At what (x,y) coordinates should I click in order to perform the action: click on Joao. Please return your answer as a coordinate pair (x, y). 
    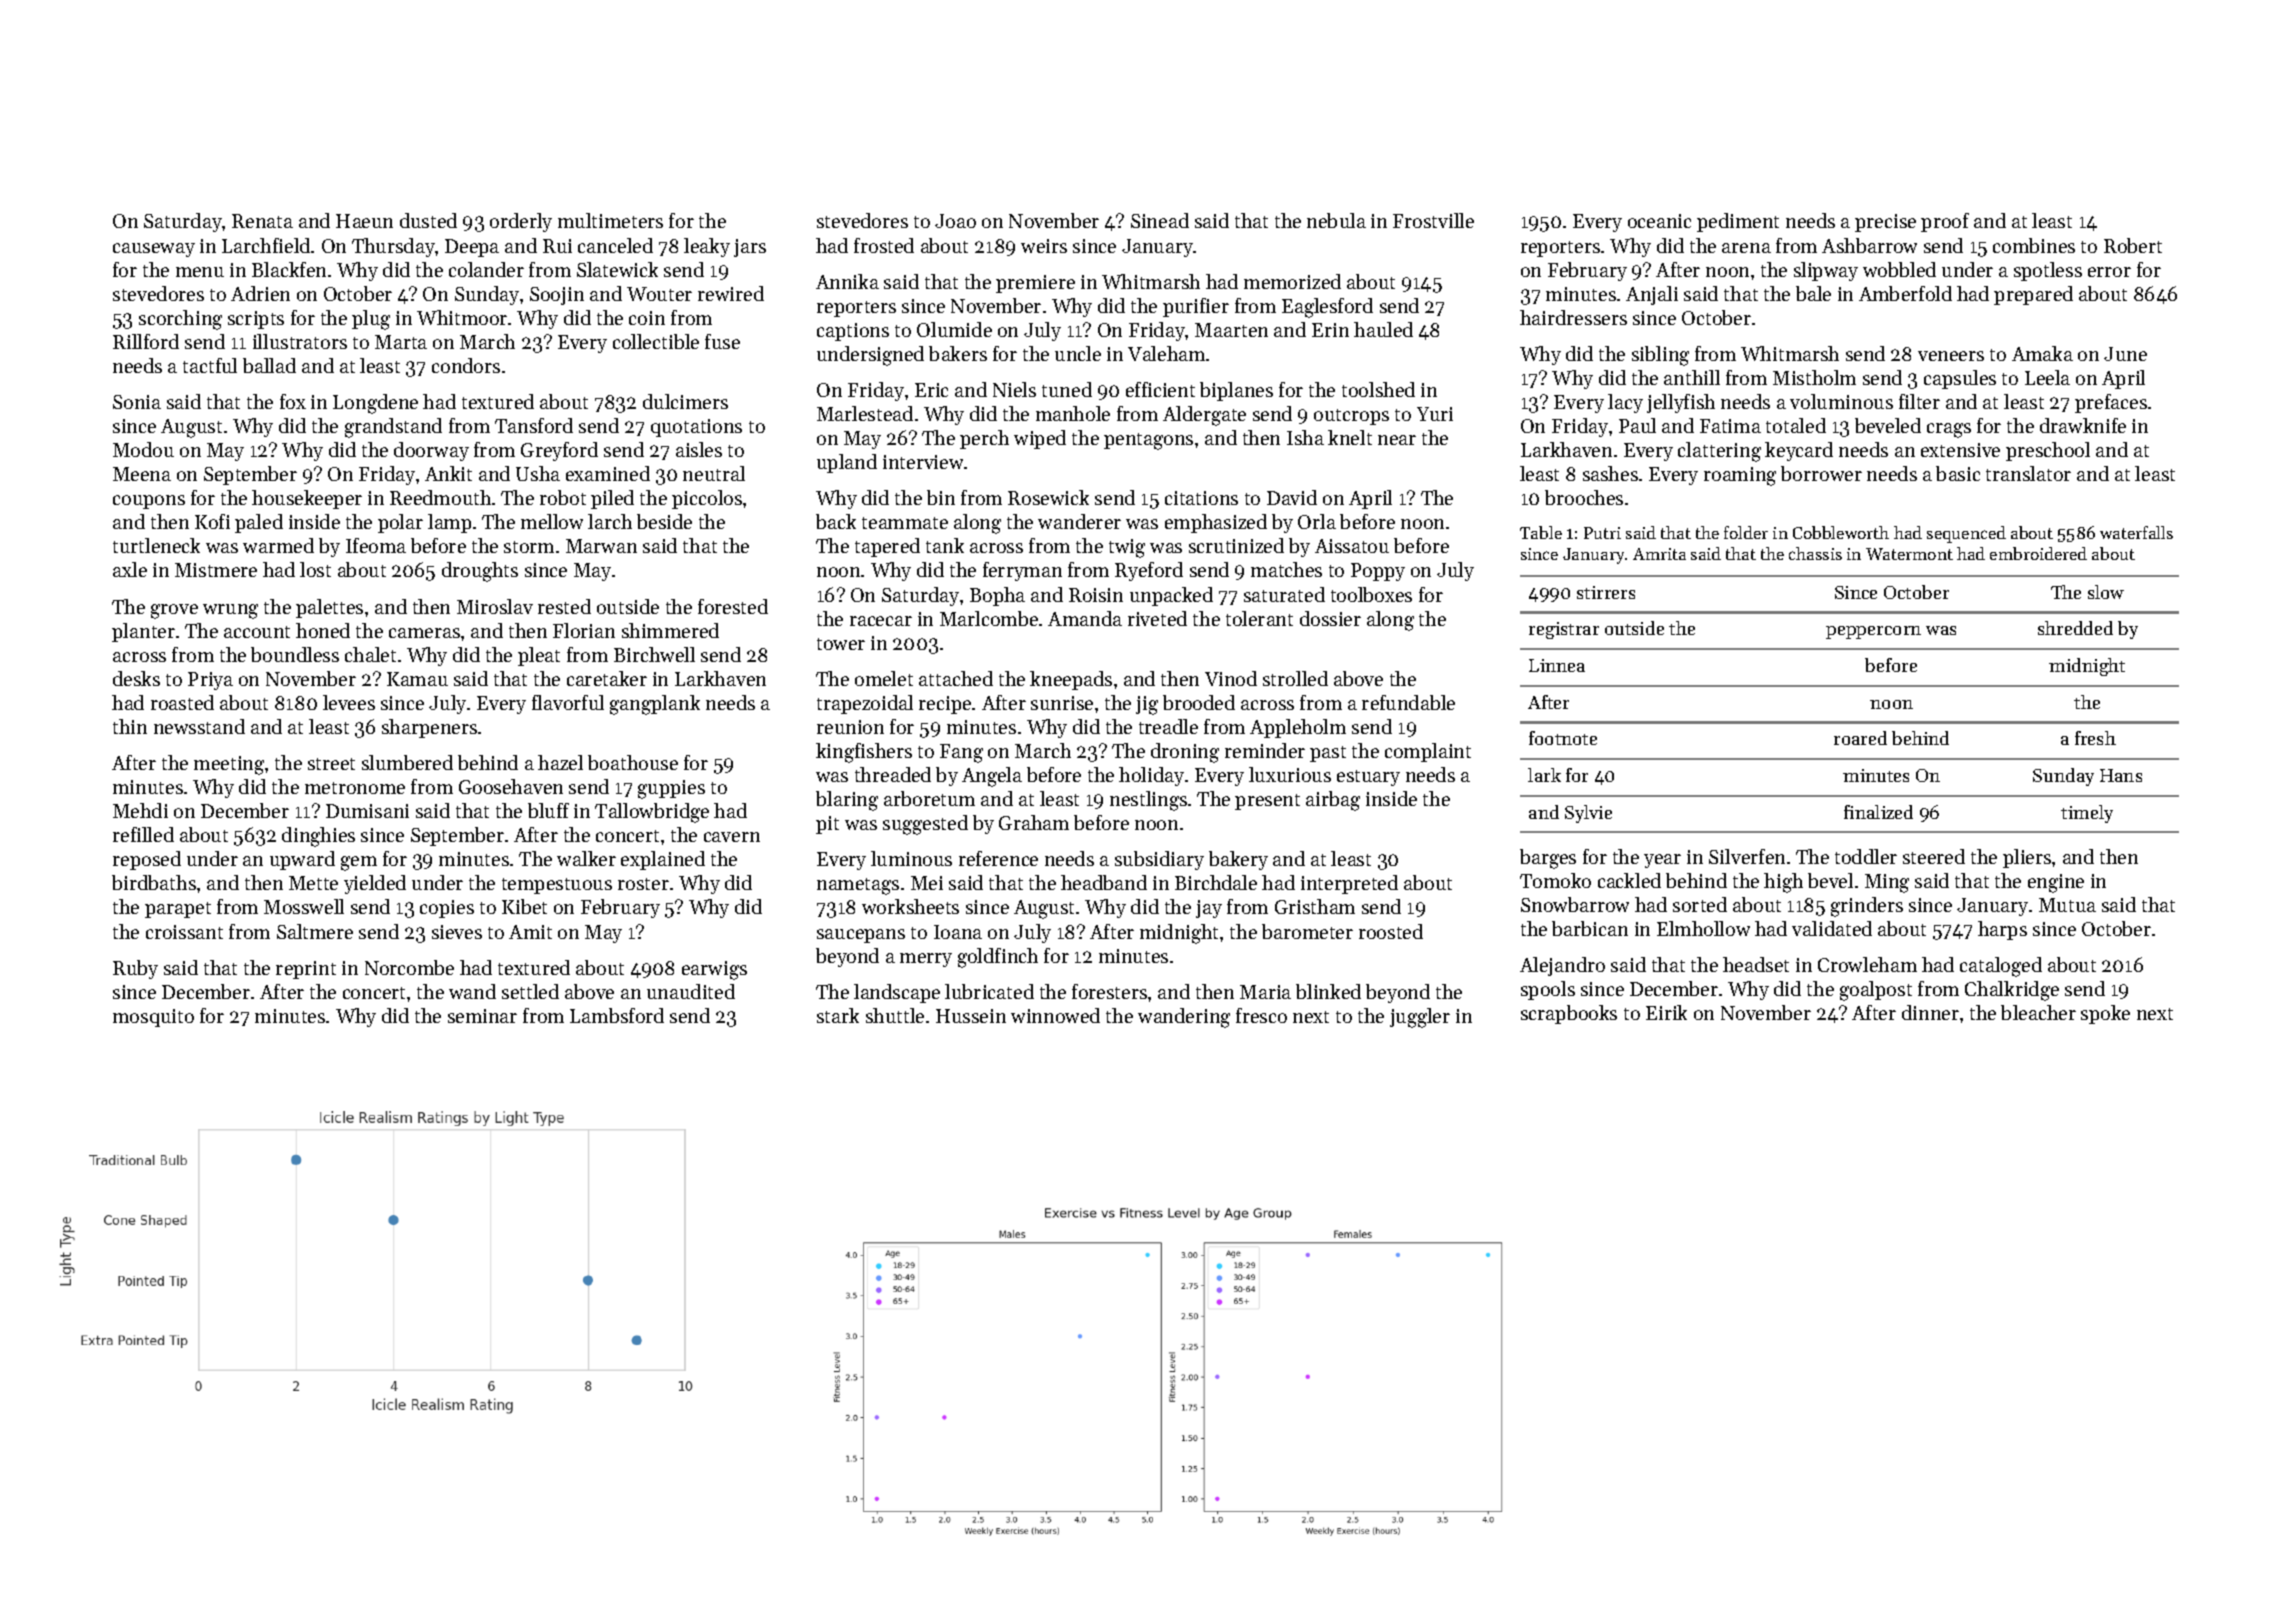
    Looking at the image, I should click on (955, 221).
